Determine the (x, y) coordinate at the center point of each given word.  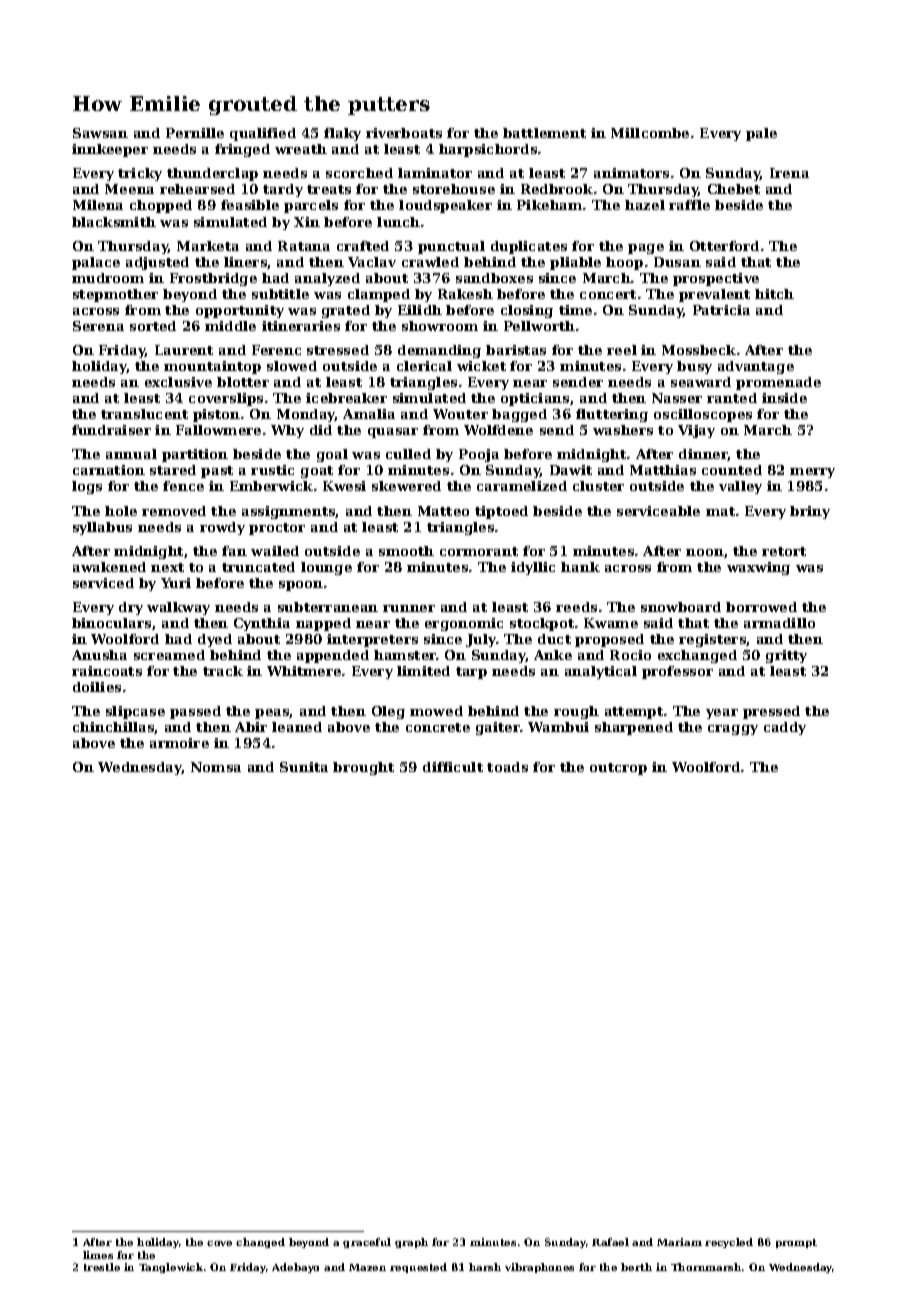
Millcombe (650, 133)
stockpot (542, 624)
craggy (733, 730)
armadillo (779, 623)
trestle (102, 1267)
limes (98, 1255)
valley (740, 487)
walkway (178, 608)
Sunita (304, 767)
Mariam (679, 1242)
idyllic (533, 568)
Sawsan (100, 133)
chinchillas (114, 728)
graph (411, 1243)
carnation (109, 470)
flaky (342, 134)
